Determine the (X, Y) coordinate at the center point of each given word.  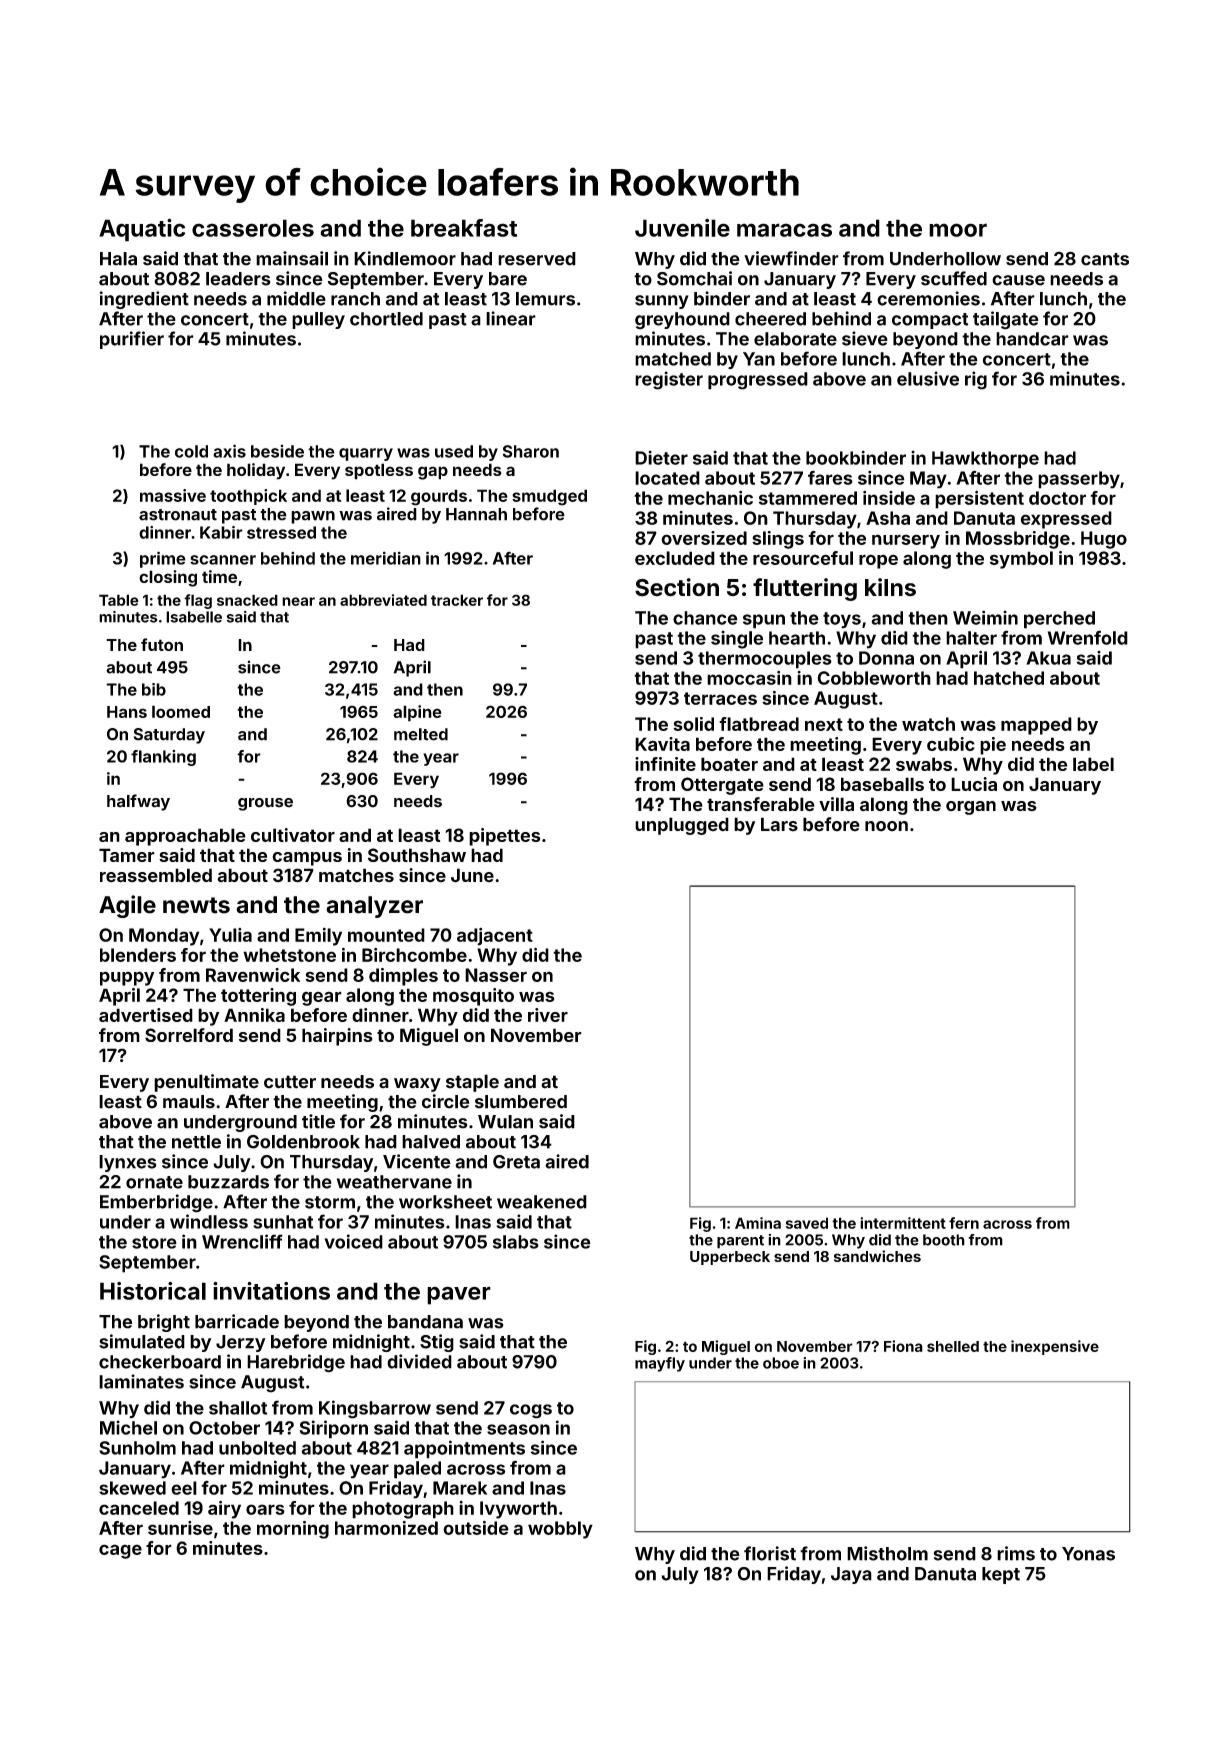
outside (476, 1528)
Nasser (496, 975)
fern (964, 1223)
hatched (1009, 678)
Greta (516, 1162)
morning (293, 1530)
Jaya (851, 1575)
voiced (353, 1241)
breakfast (464, 228)
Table (119, 600)
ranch (355, 299)
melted (421, 734)
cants (1105, 259)
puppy (127, 978)
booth (944, 1240)
